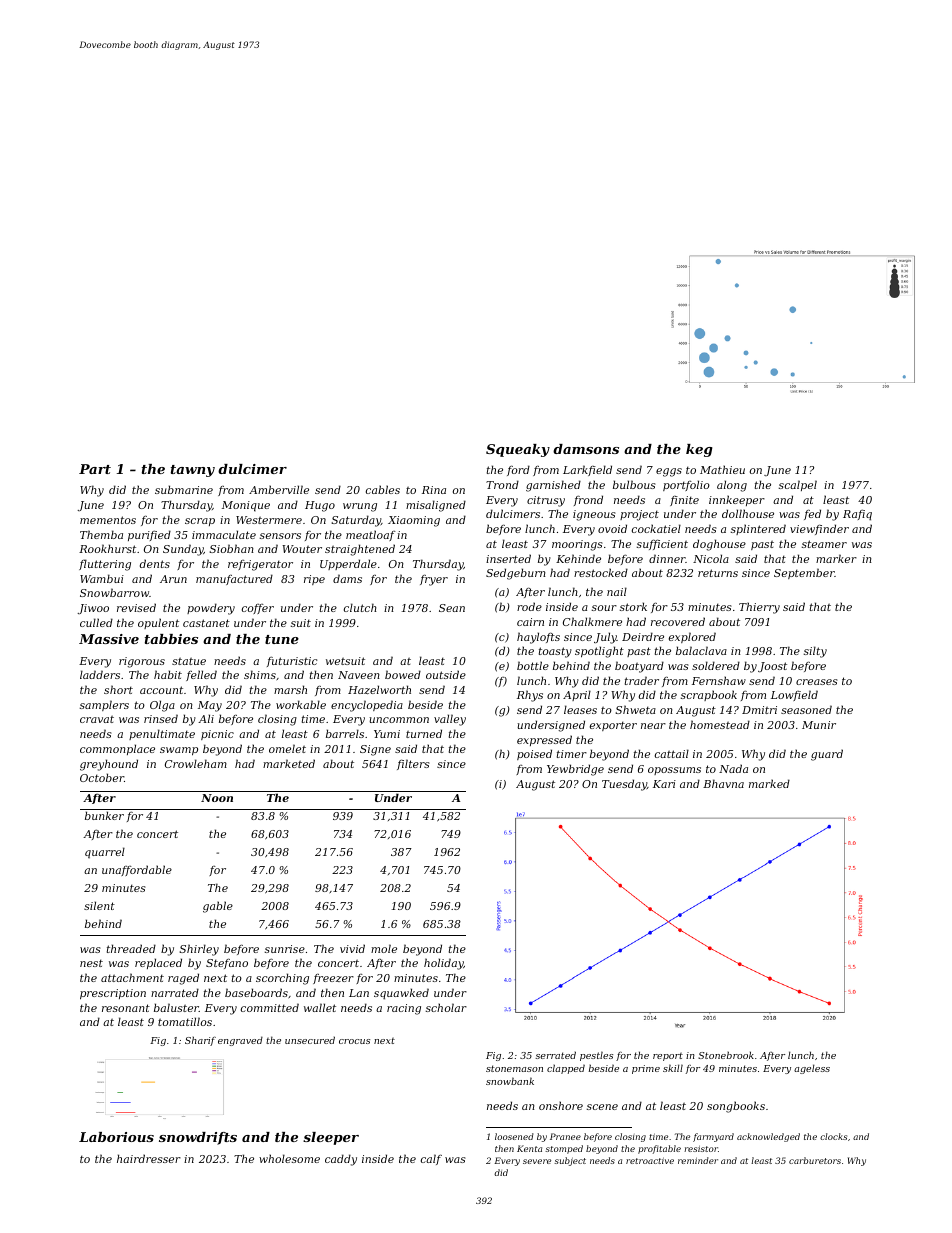 Image resolution: width=952 pixels, height=1233 pixels. I want to click on trader, so click(642, 680).
